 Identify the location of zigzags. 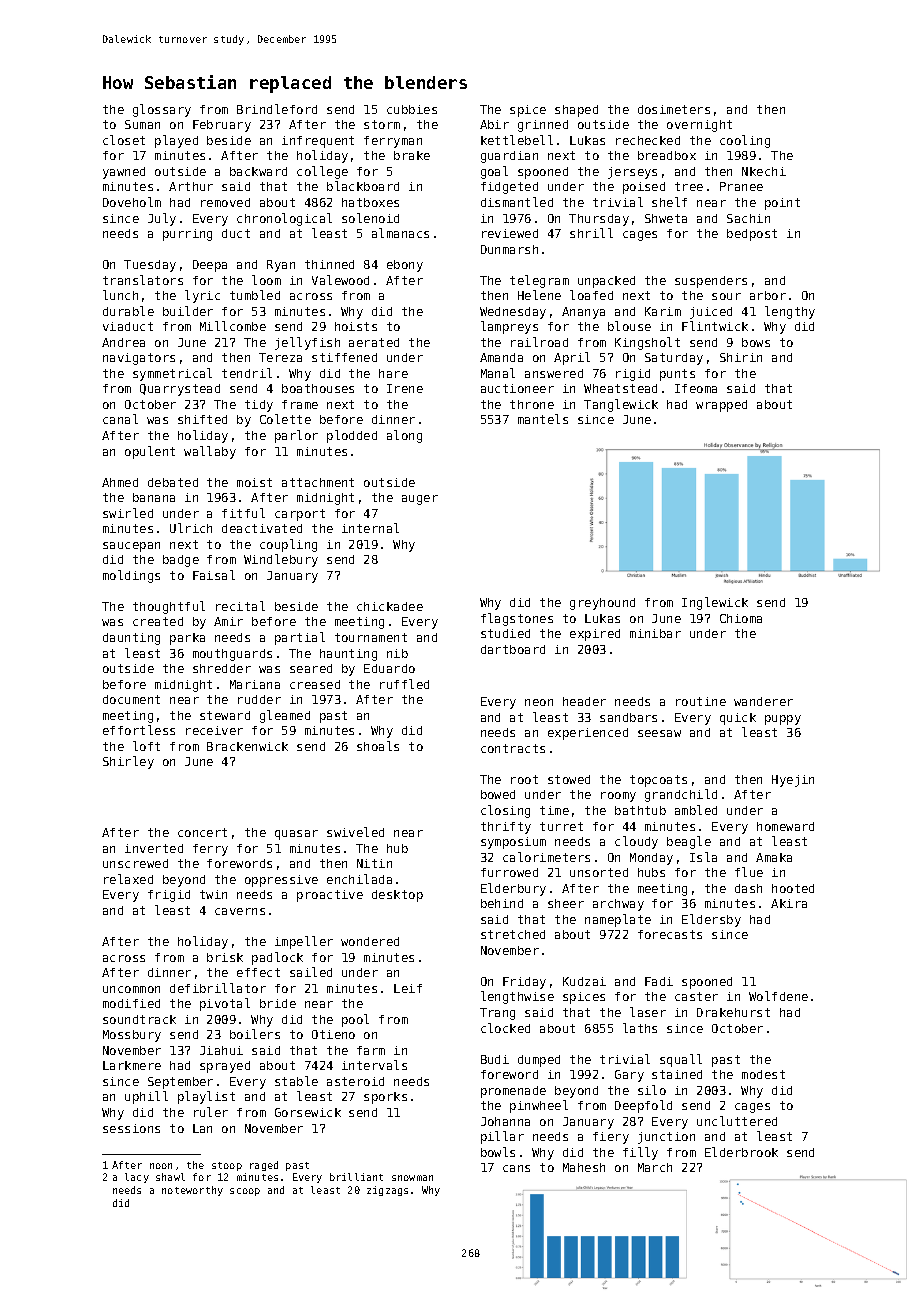
(387, 1191).
